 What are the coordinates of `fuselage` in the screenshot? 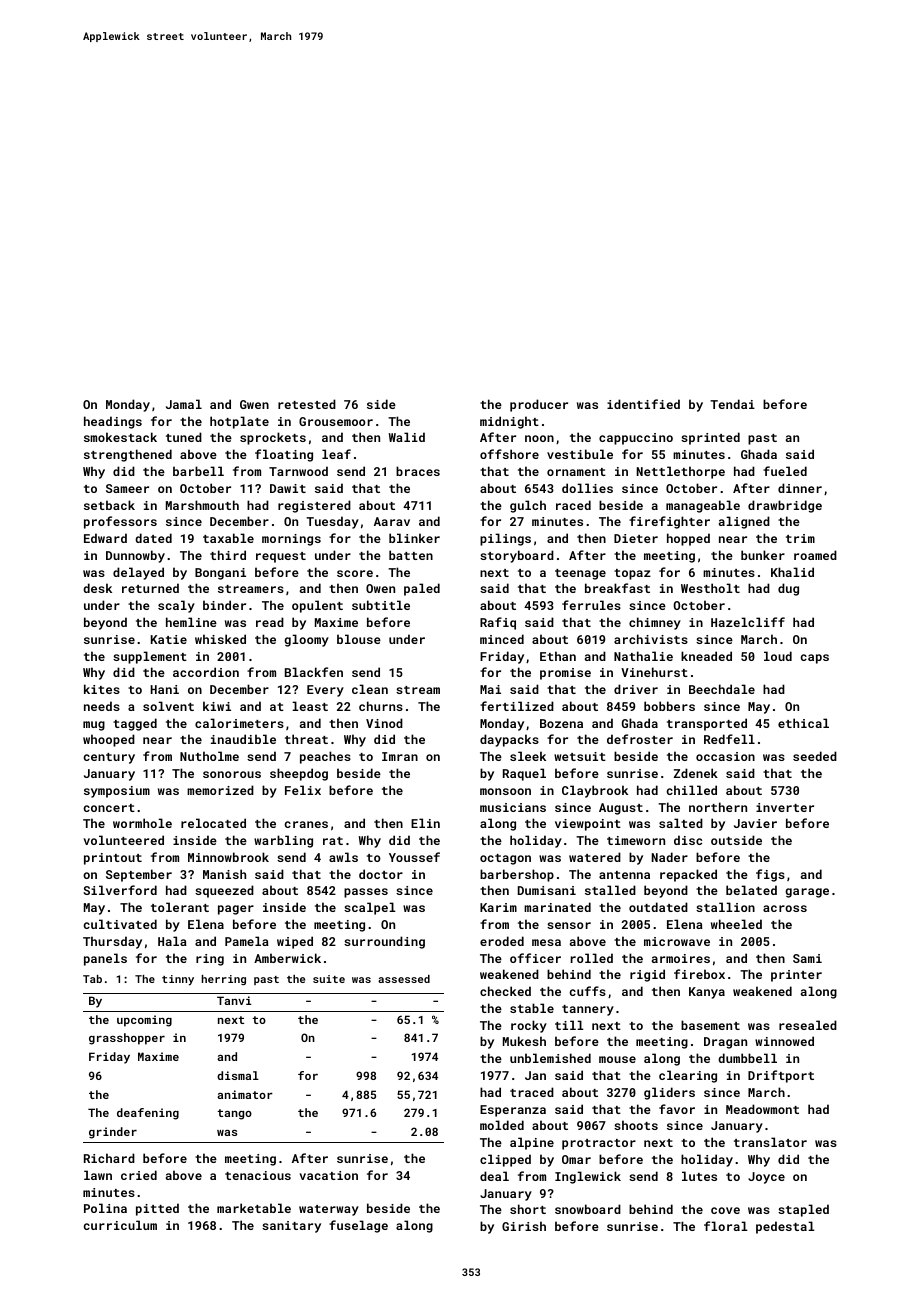 It's located at (358, 1226).
